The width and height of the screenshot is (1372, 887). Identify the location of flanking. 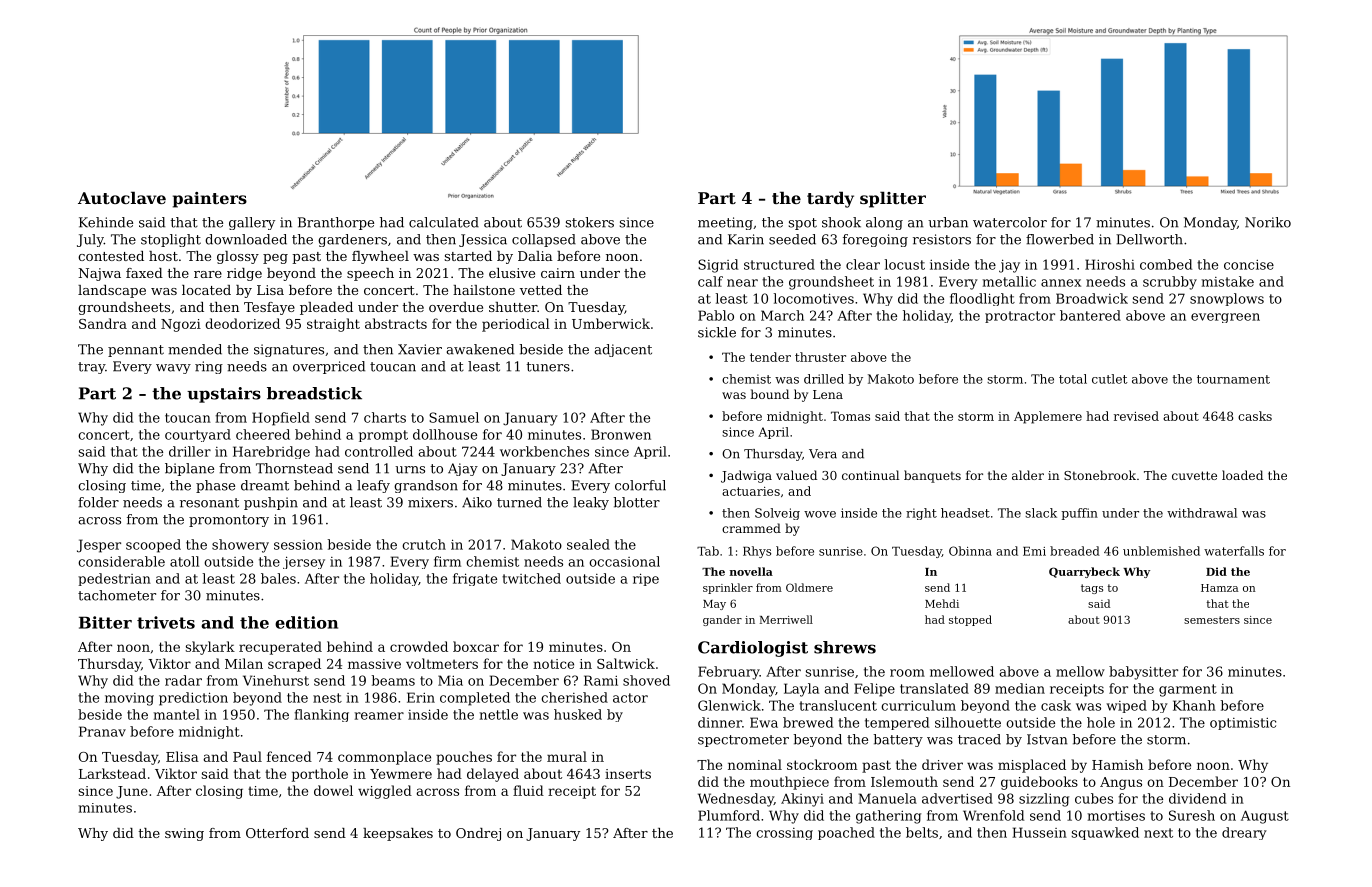
(321, 715).
